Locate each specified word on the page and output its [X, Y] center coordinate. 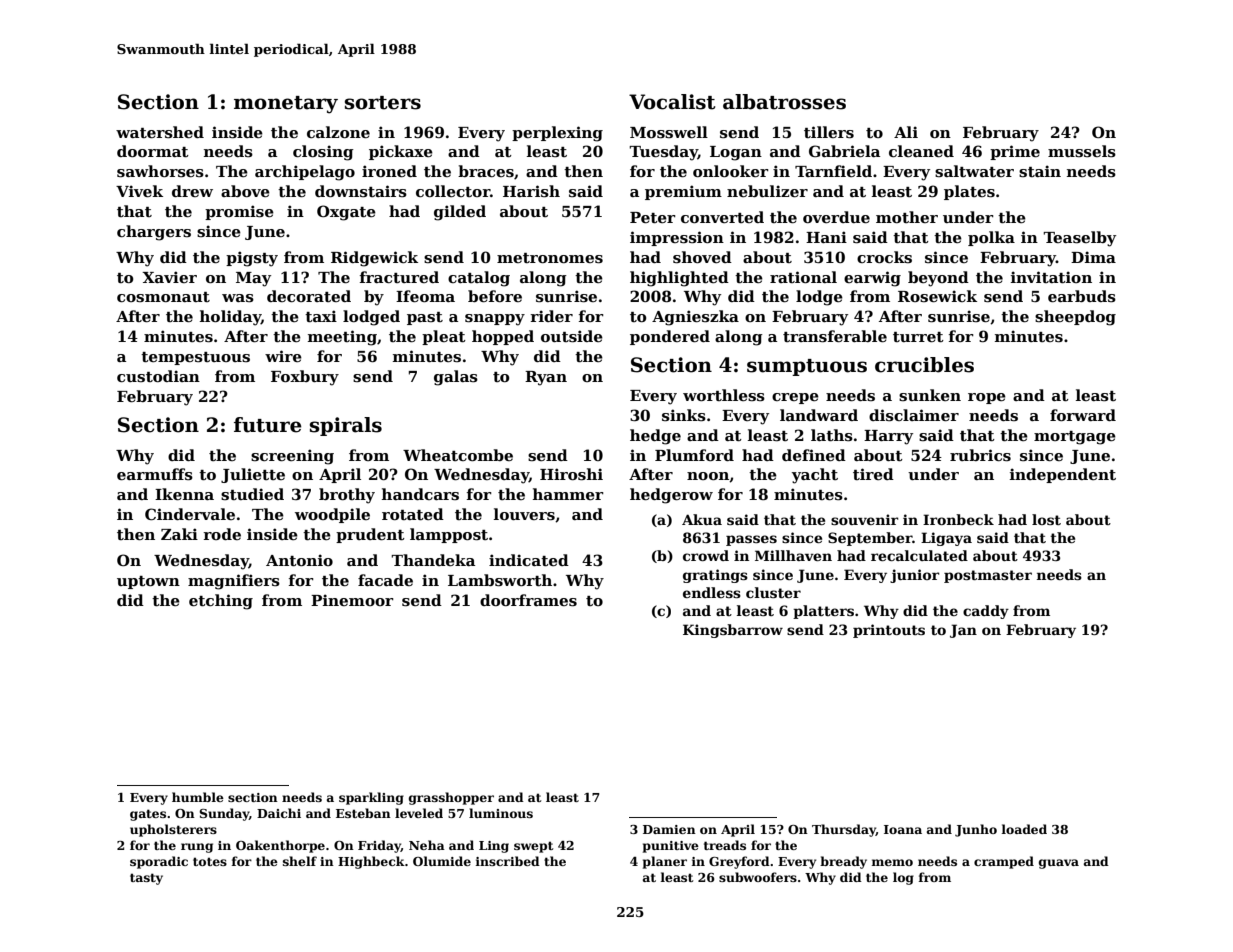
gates [148, 815]
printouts [889, 631]
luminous [501, 813]
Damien [669, 829]
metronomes [550, 258]
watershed [160, 132]
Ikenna [184, 494]
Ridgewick [374, 259]
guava [1059, 864]
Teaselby [1079, 239]
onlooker [731, 171]
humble [198, 797]
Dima [1093, 257]
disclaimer [914, 415]
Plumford [694, 455]
